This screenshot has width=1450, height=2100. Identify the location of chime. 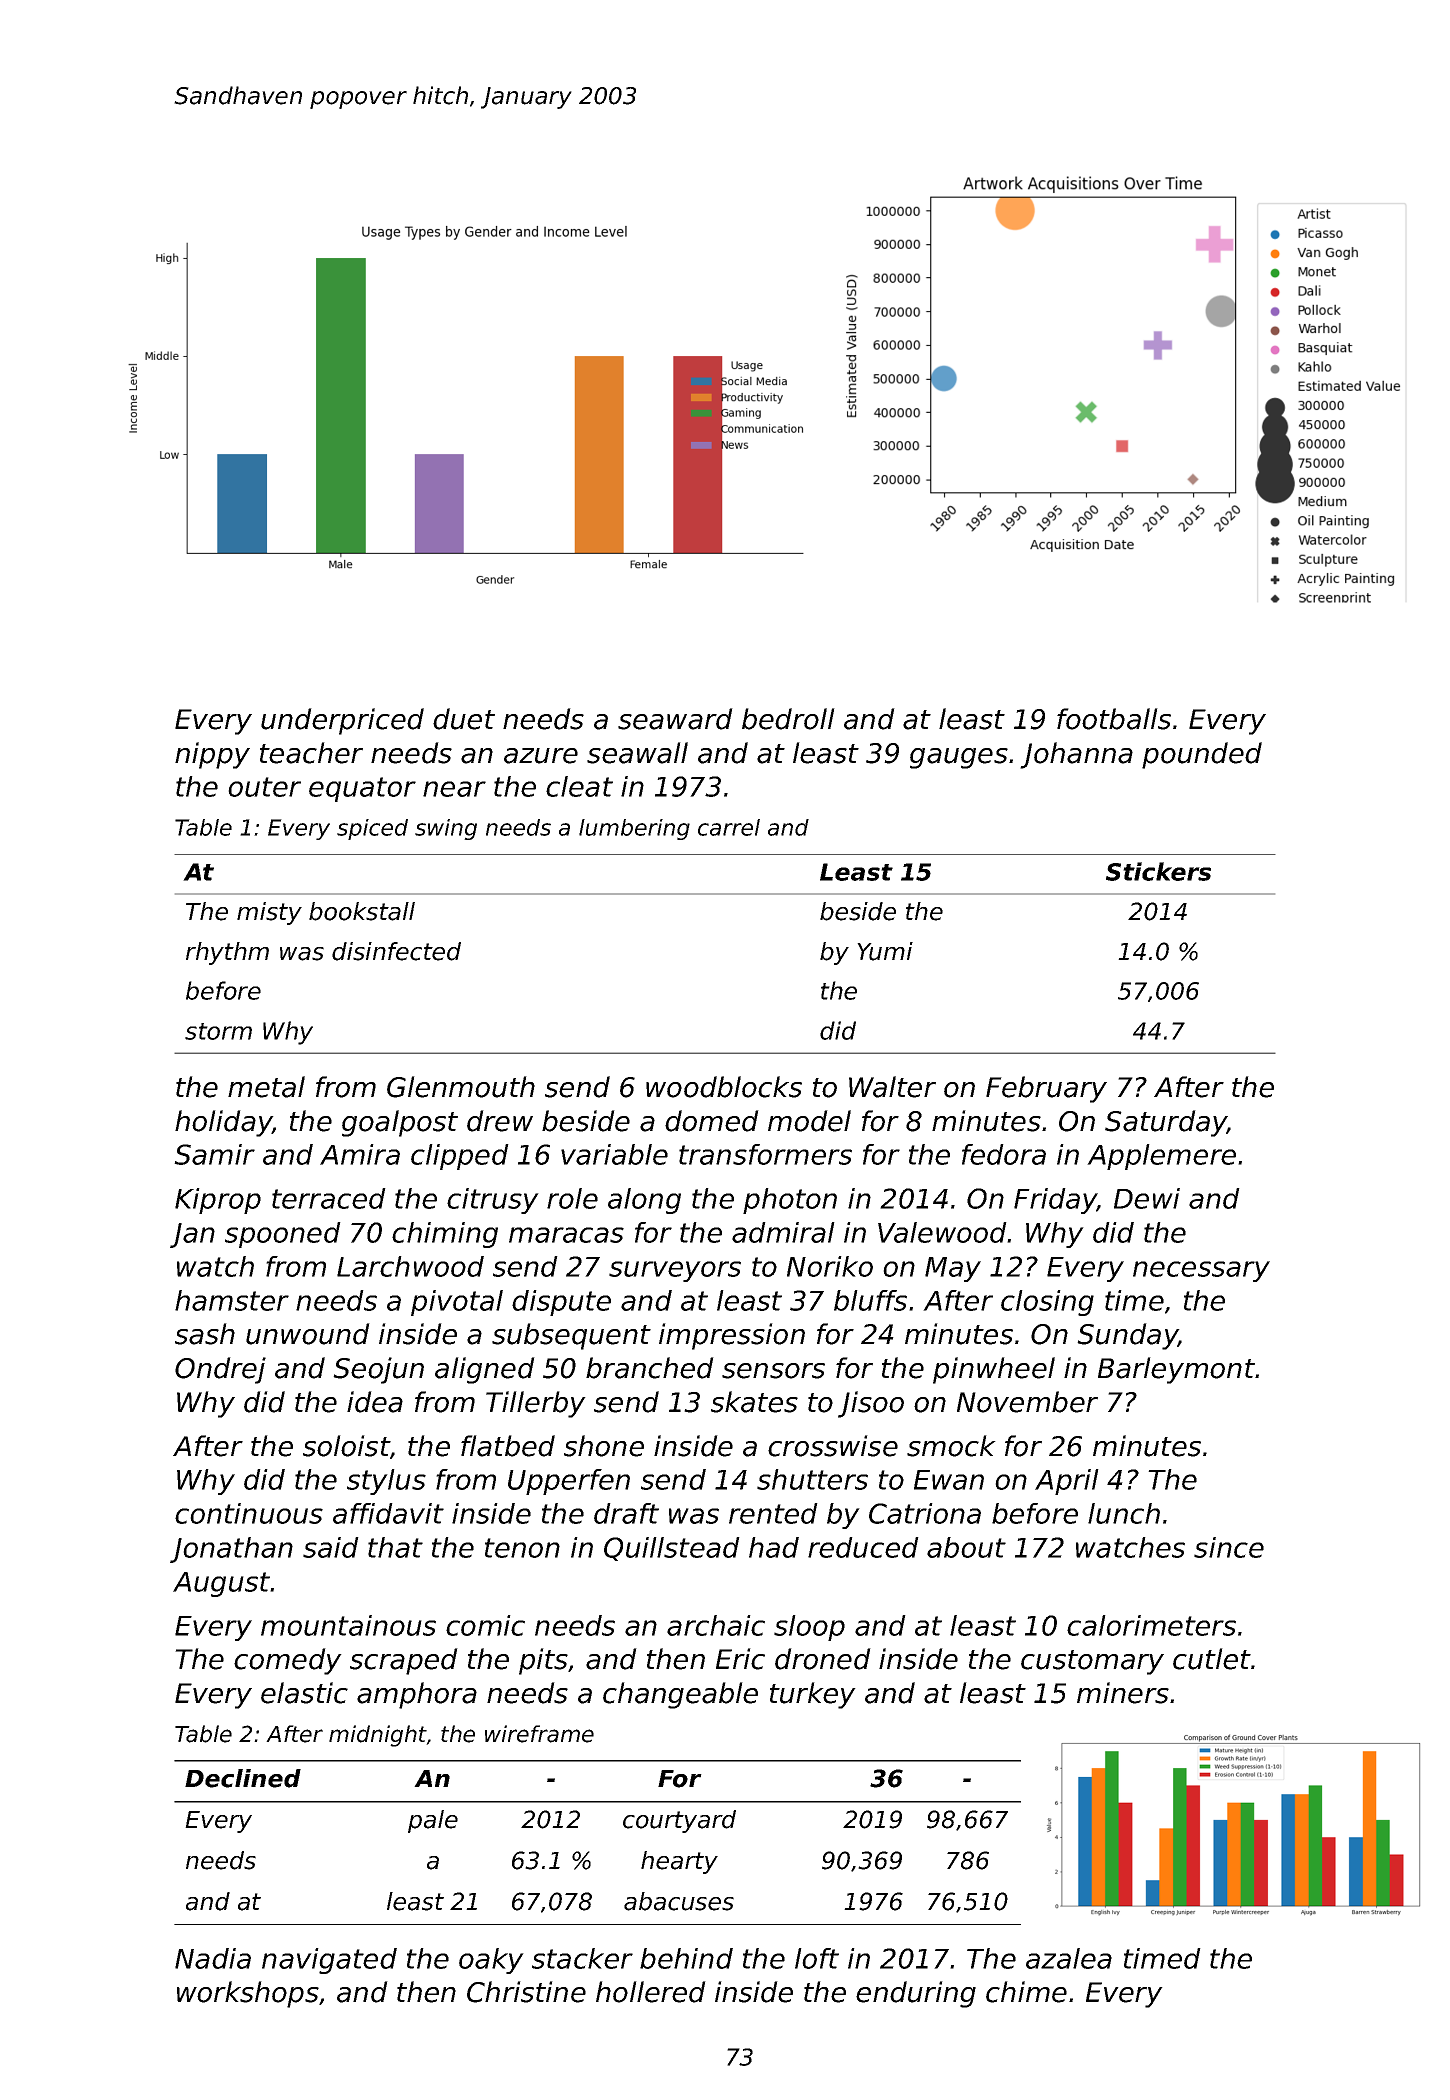
(1026, 1992).
